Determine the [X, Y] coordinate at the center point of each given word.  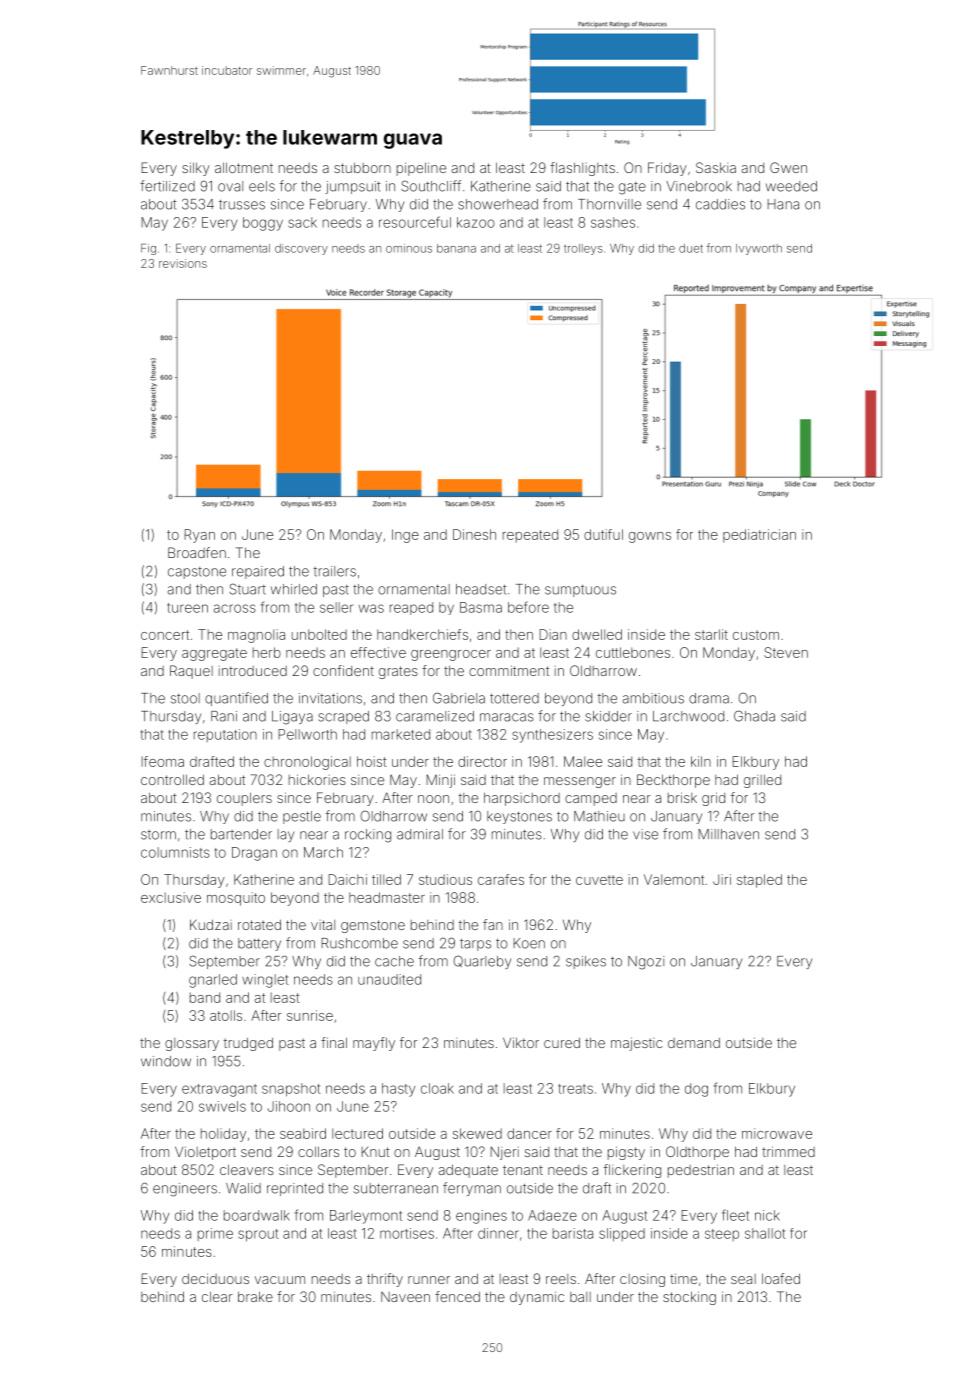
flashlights [582, 169]
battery [259, 944]
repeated [530, 536]
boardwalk [257, 1215]
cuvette [599, 880]
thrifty [385, 1280]
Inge [405, 536]
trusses [242, 204]
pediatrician [759, 536]
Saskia [716, 167]
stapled [759, 881]
